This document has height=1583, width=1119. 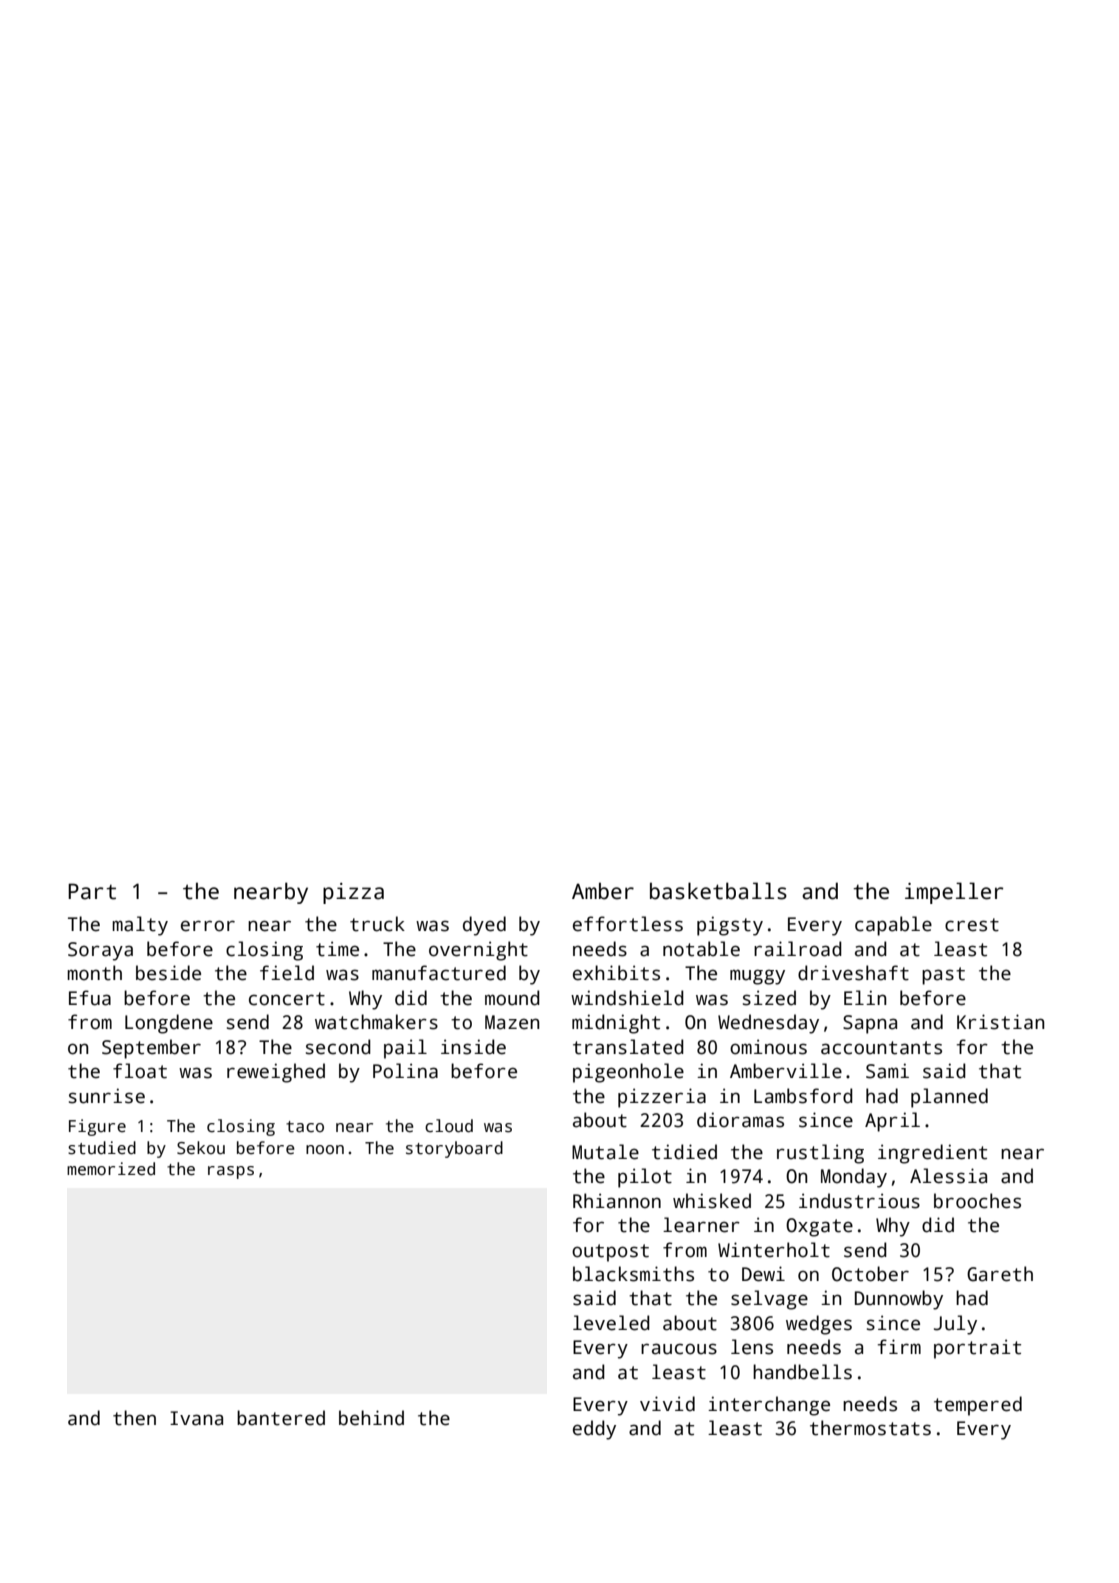 I want to click on rasps, so click(x=231, y=1172).
